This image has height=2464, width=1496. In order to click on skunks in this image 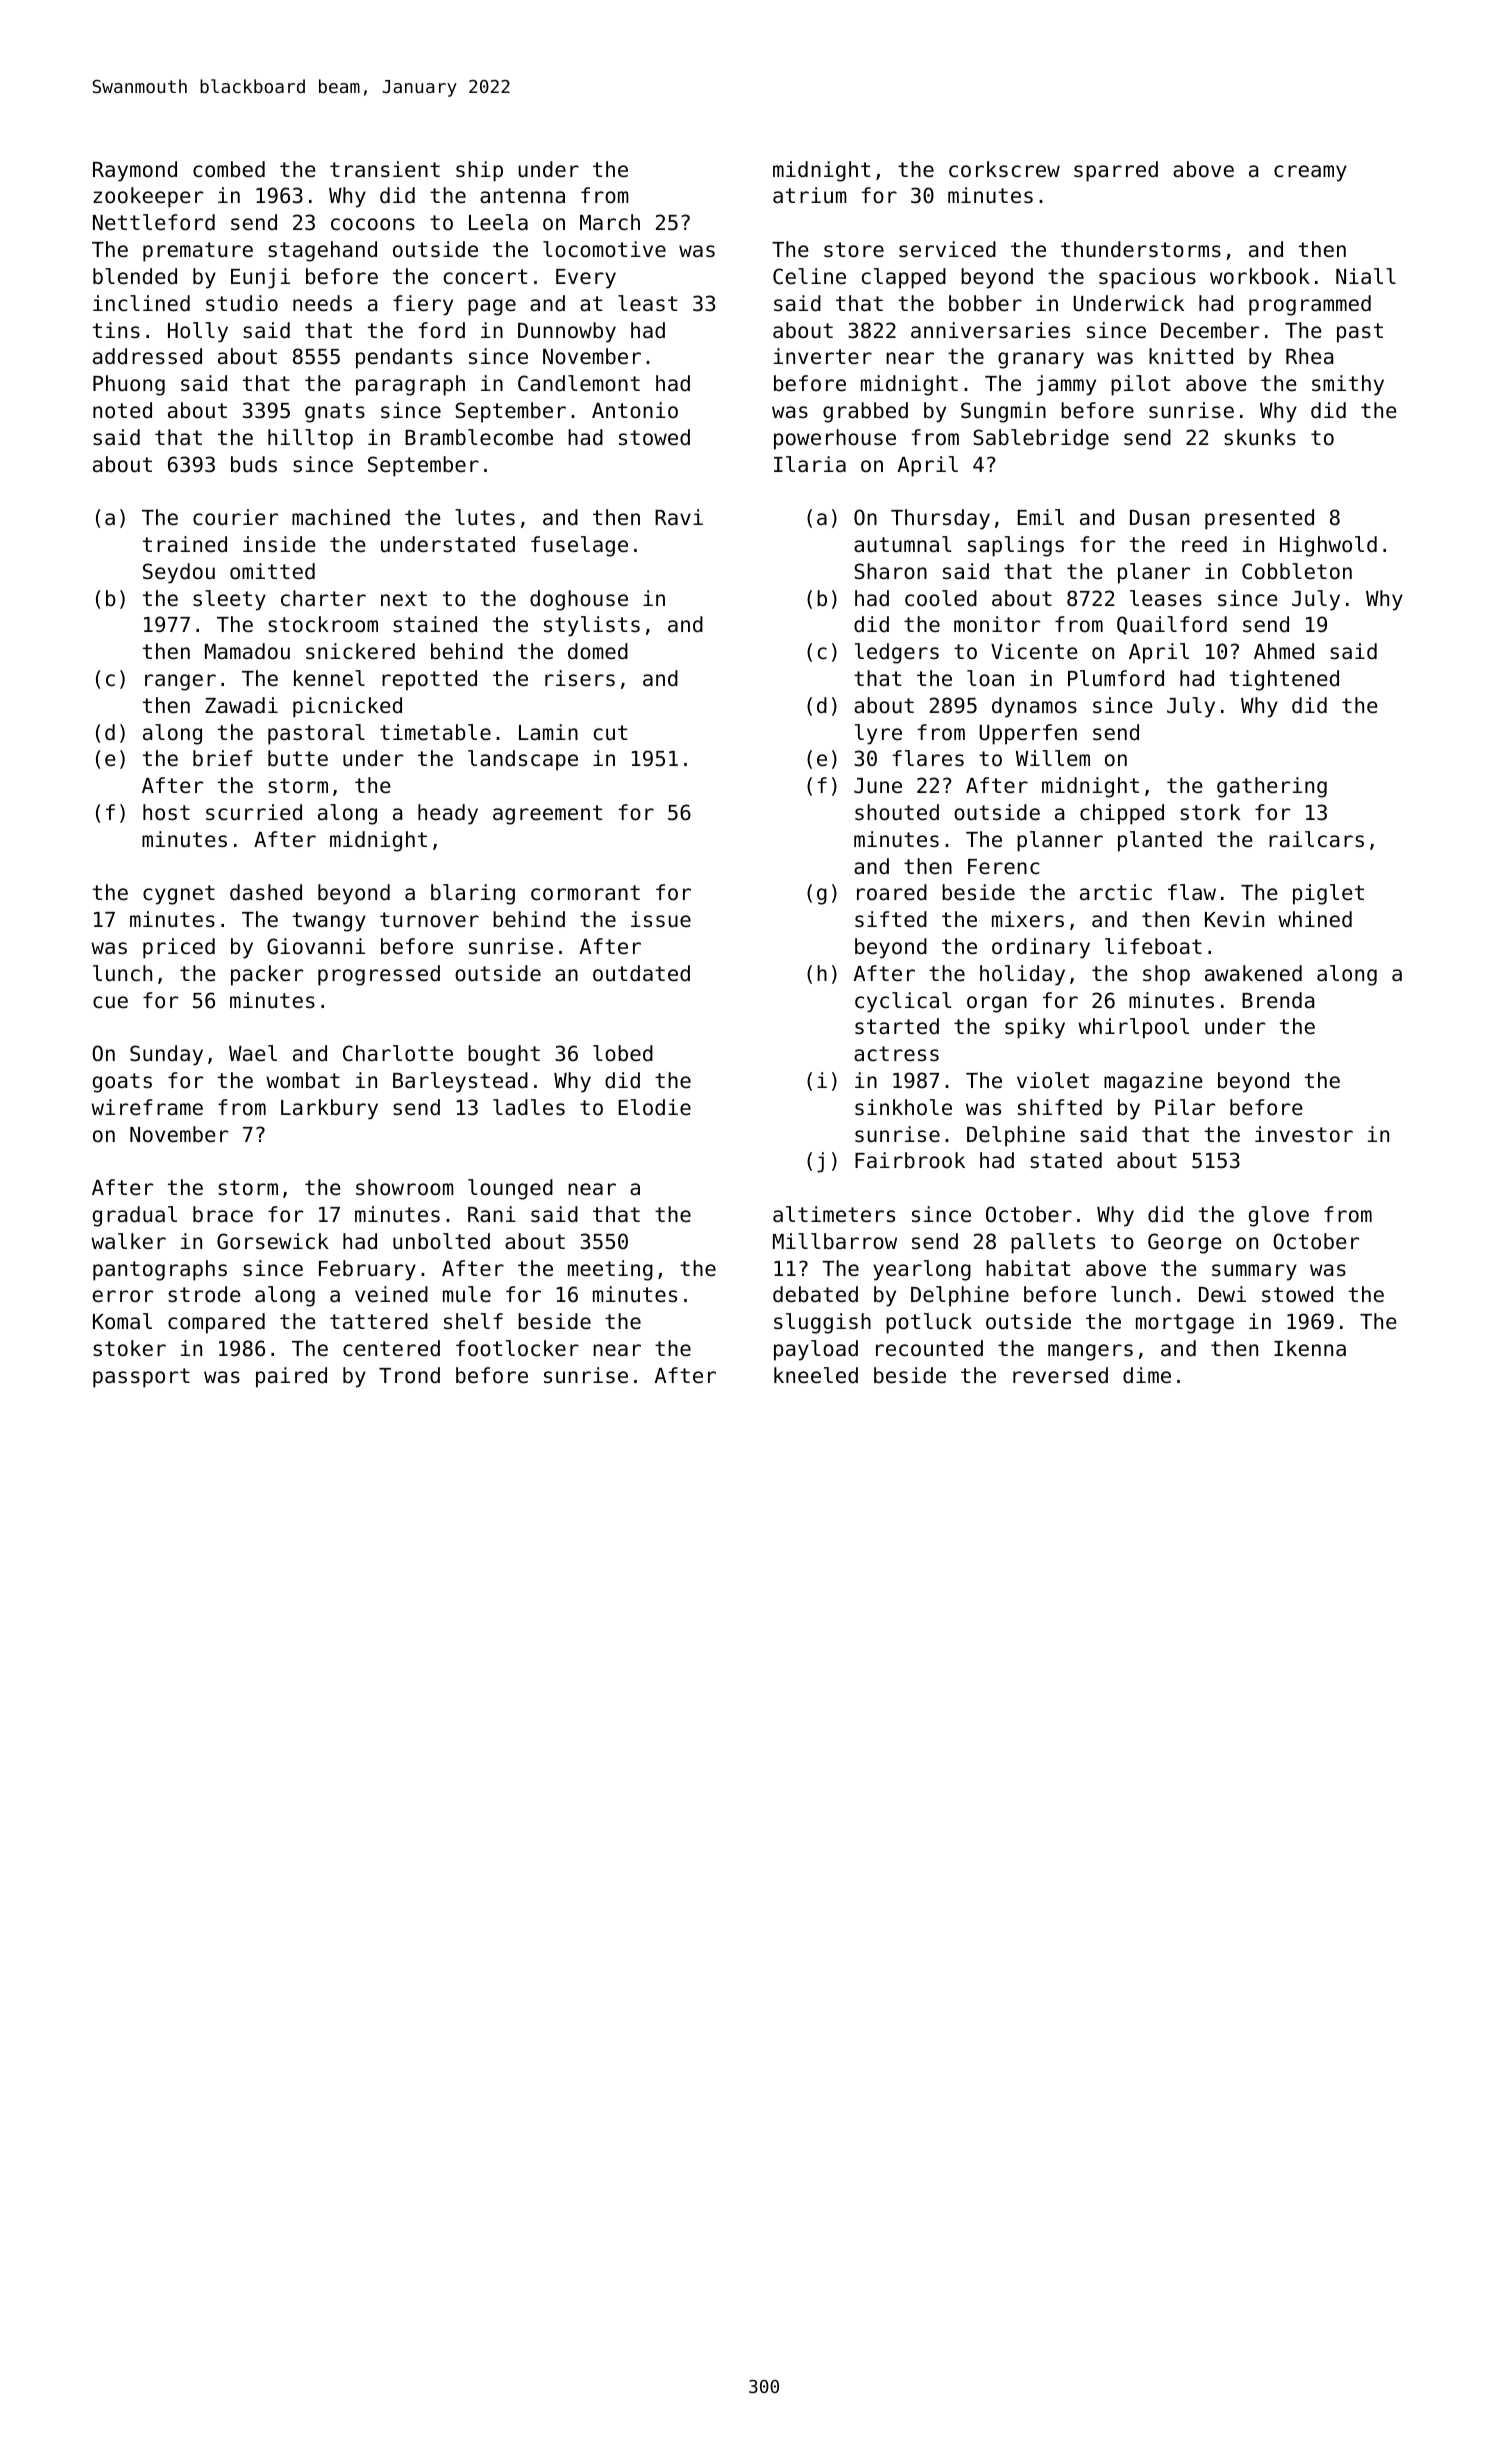, I will do `click(1260, 437)`.
